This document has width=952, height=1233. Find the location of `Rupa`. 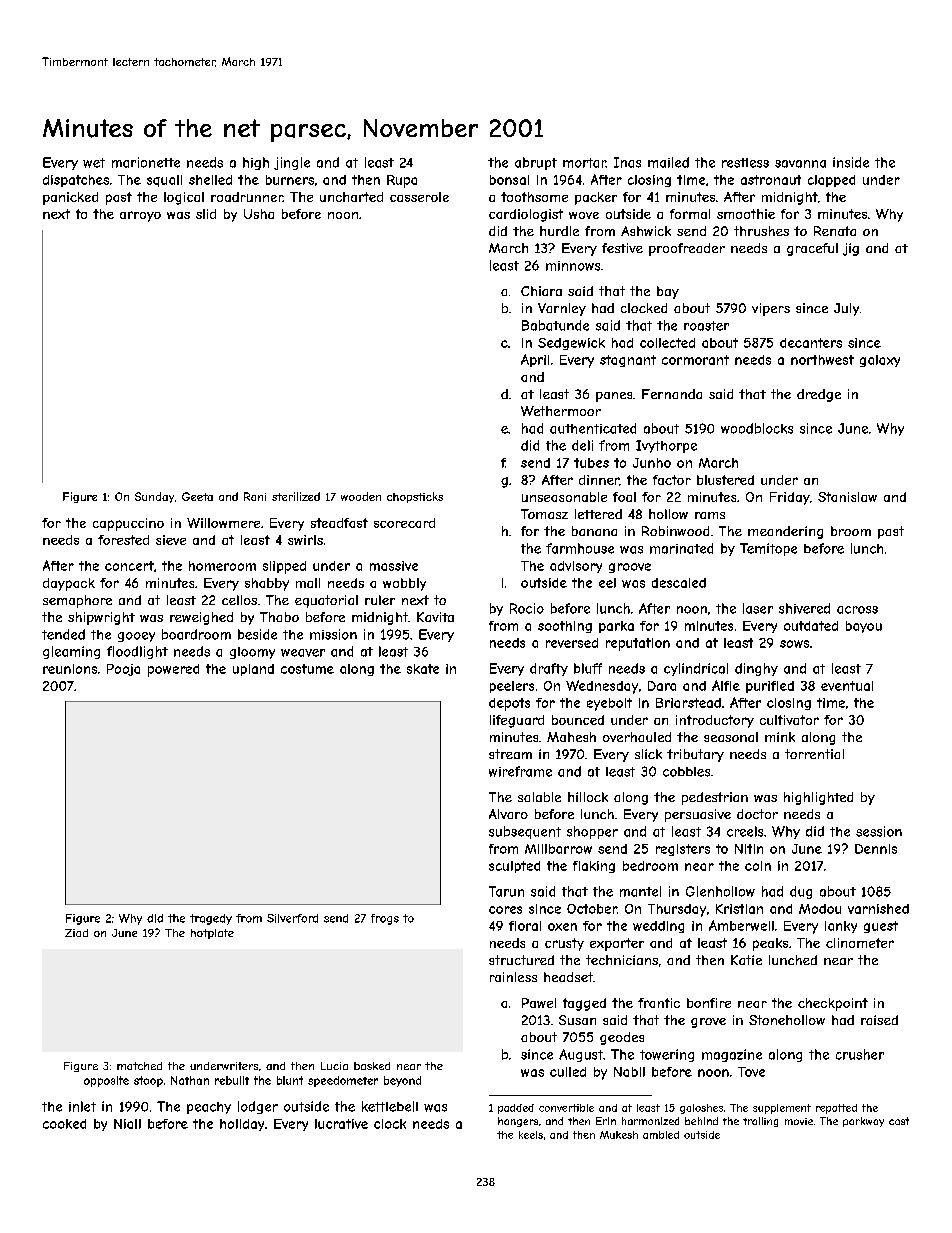

Rupa is located at coordinates (402, 181).
